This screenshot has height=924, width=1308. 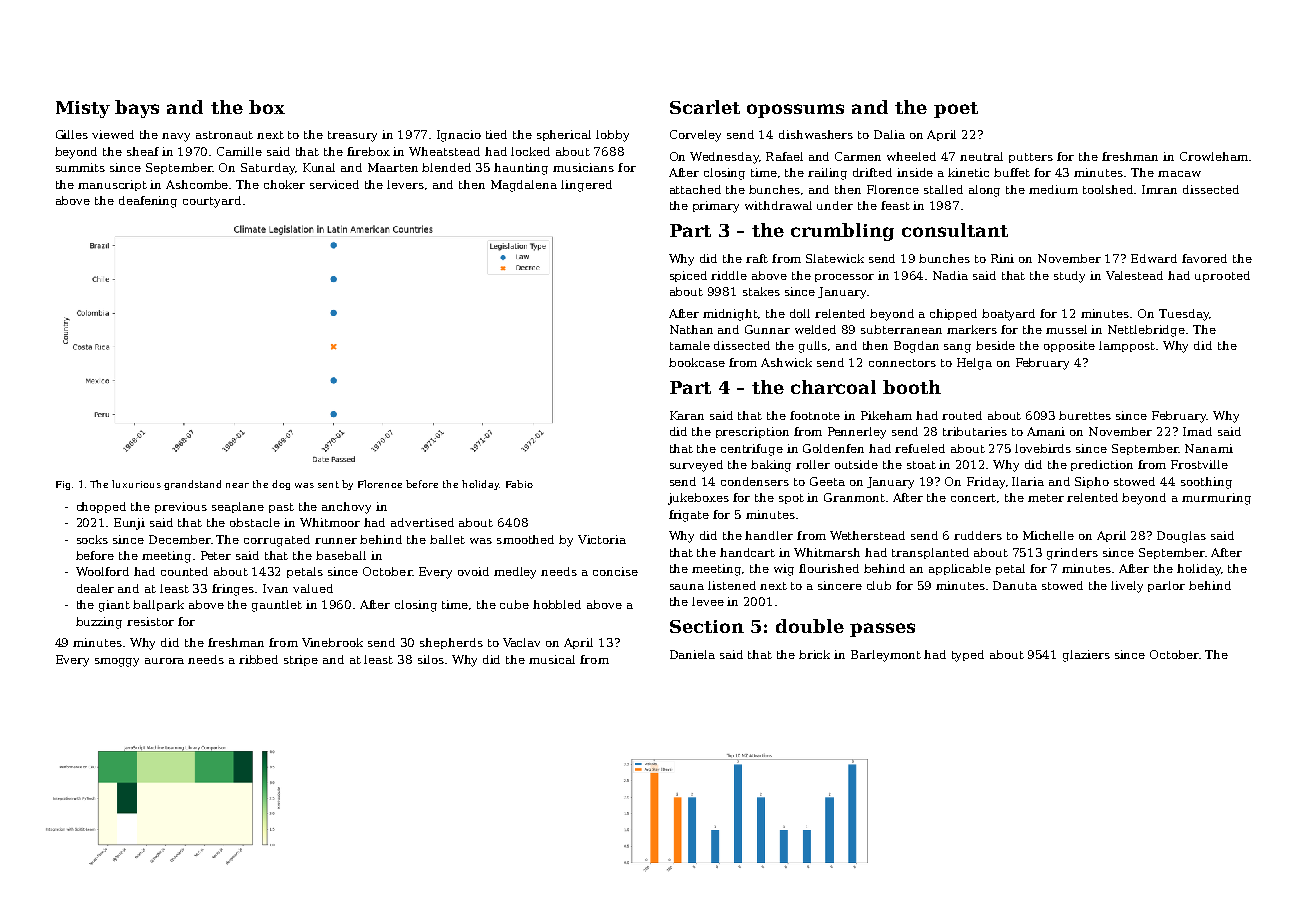 I want to click on Imran, so click(x=1159, y=189).
